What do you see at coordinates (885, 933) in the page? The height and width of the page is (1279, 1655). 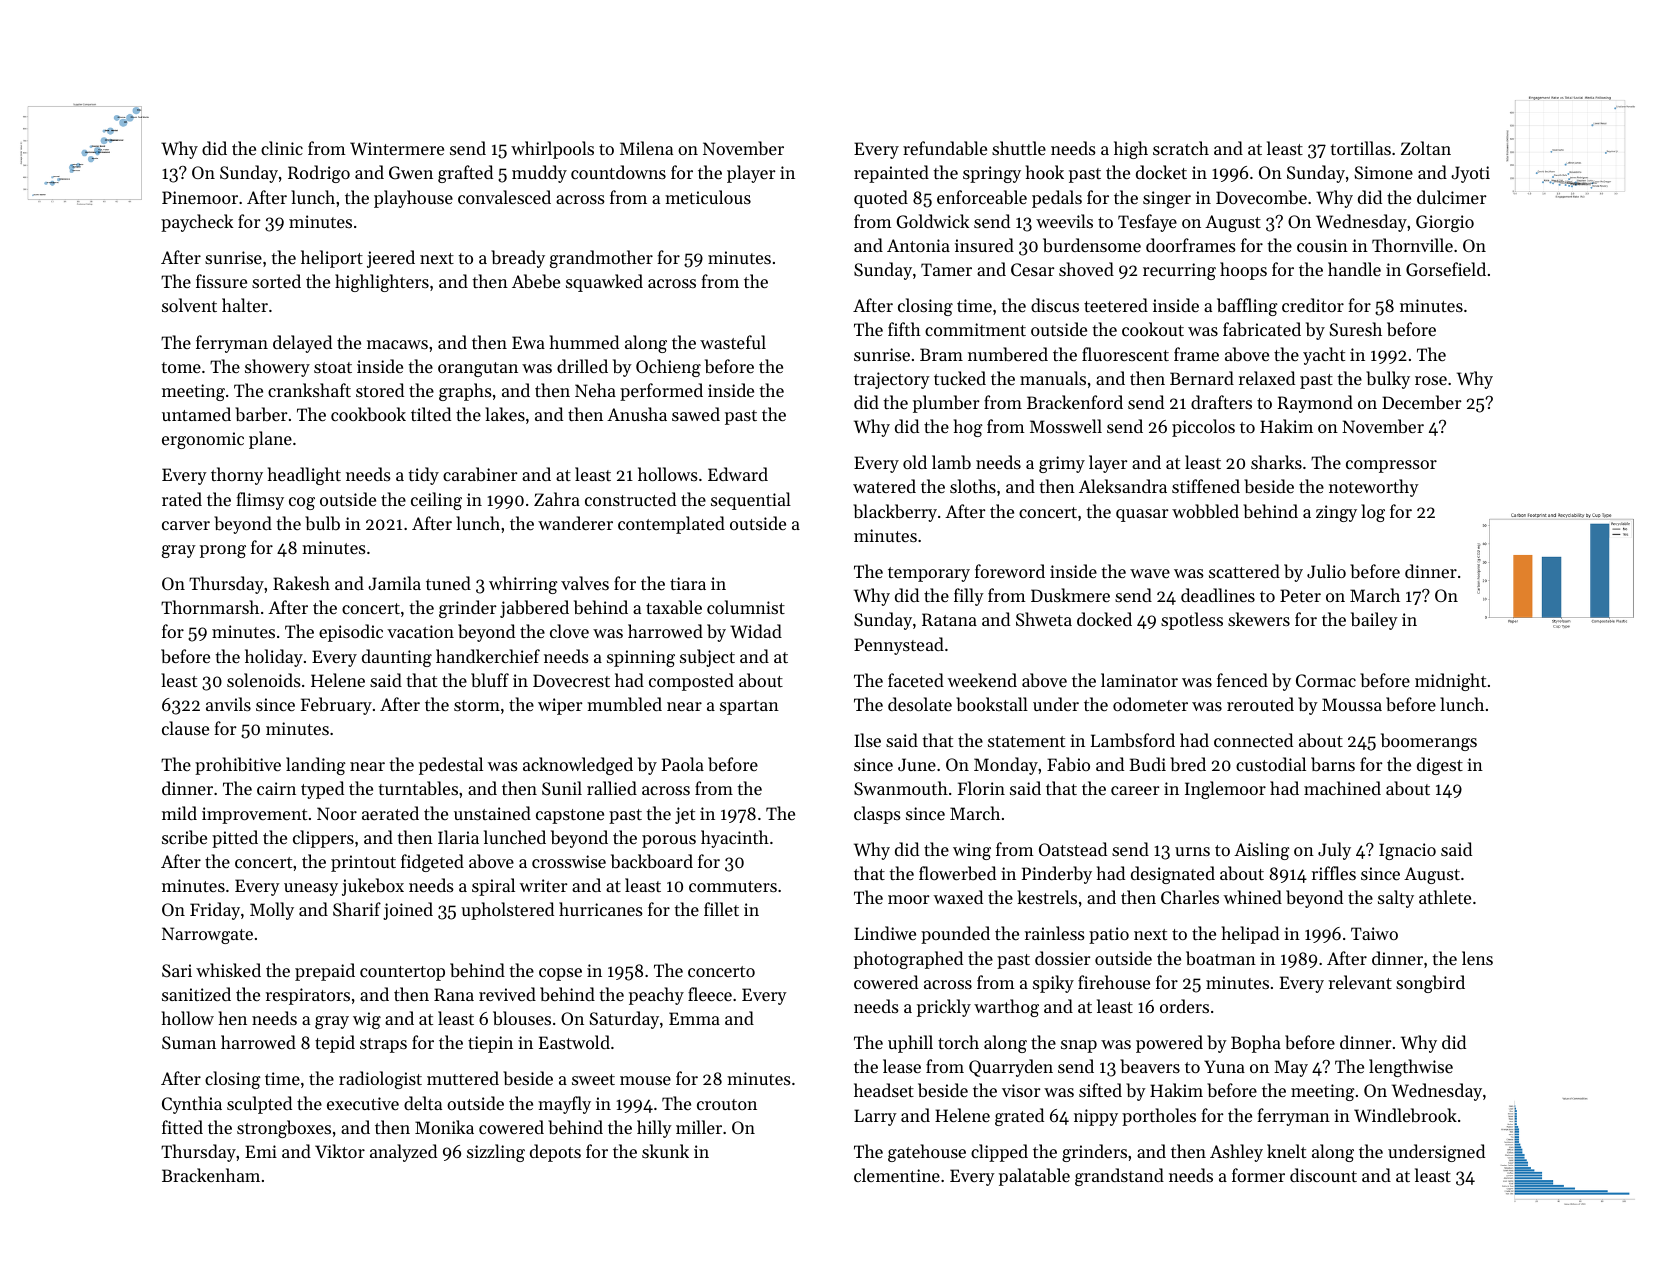 I see `Lindiwe` at bounding box center [885, 933].
